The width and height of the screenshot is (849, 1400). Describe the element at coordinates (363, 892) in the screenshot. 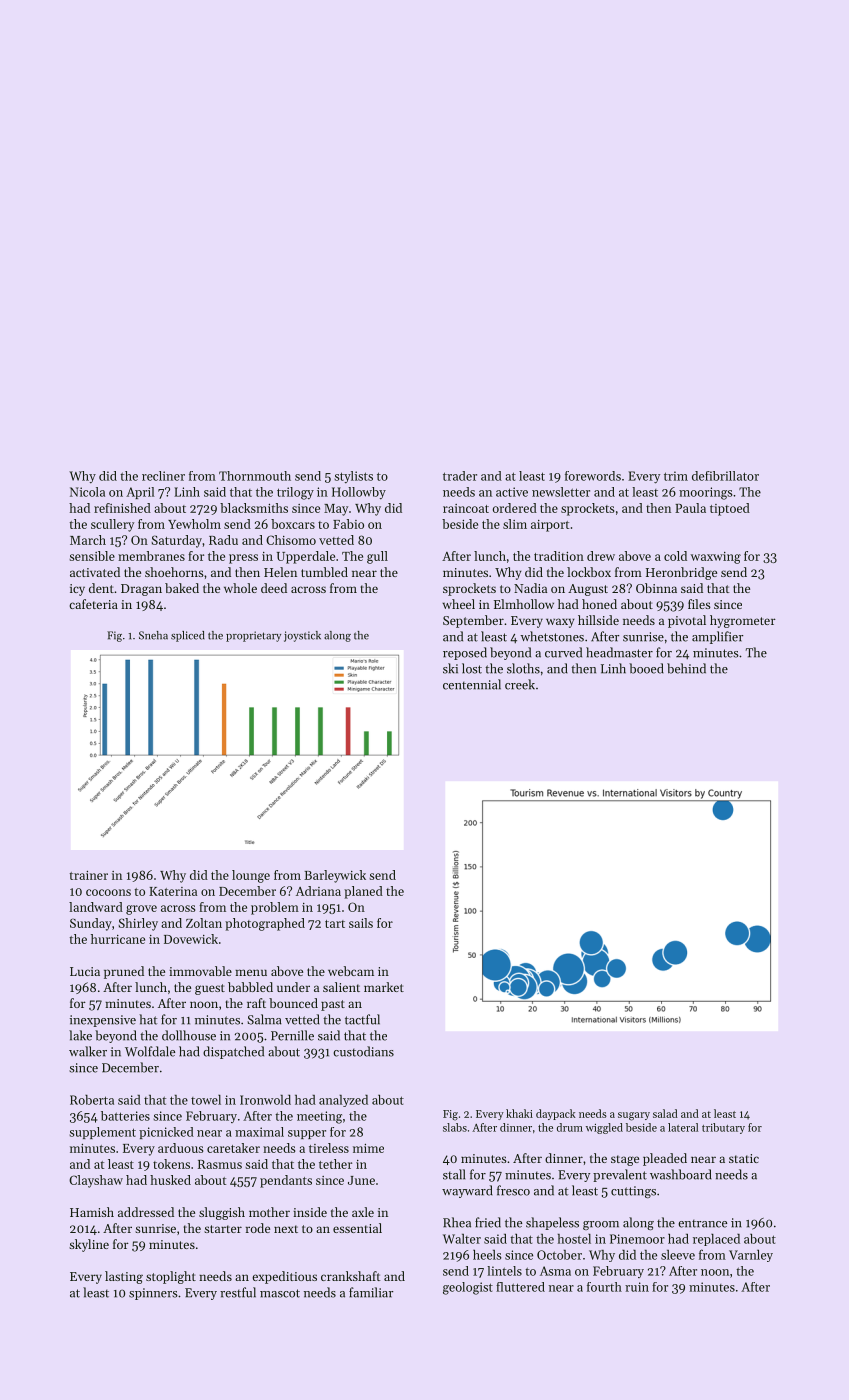

I see `planed` at that location.
